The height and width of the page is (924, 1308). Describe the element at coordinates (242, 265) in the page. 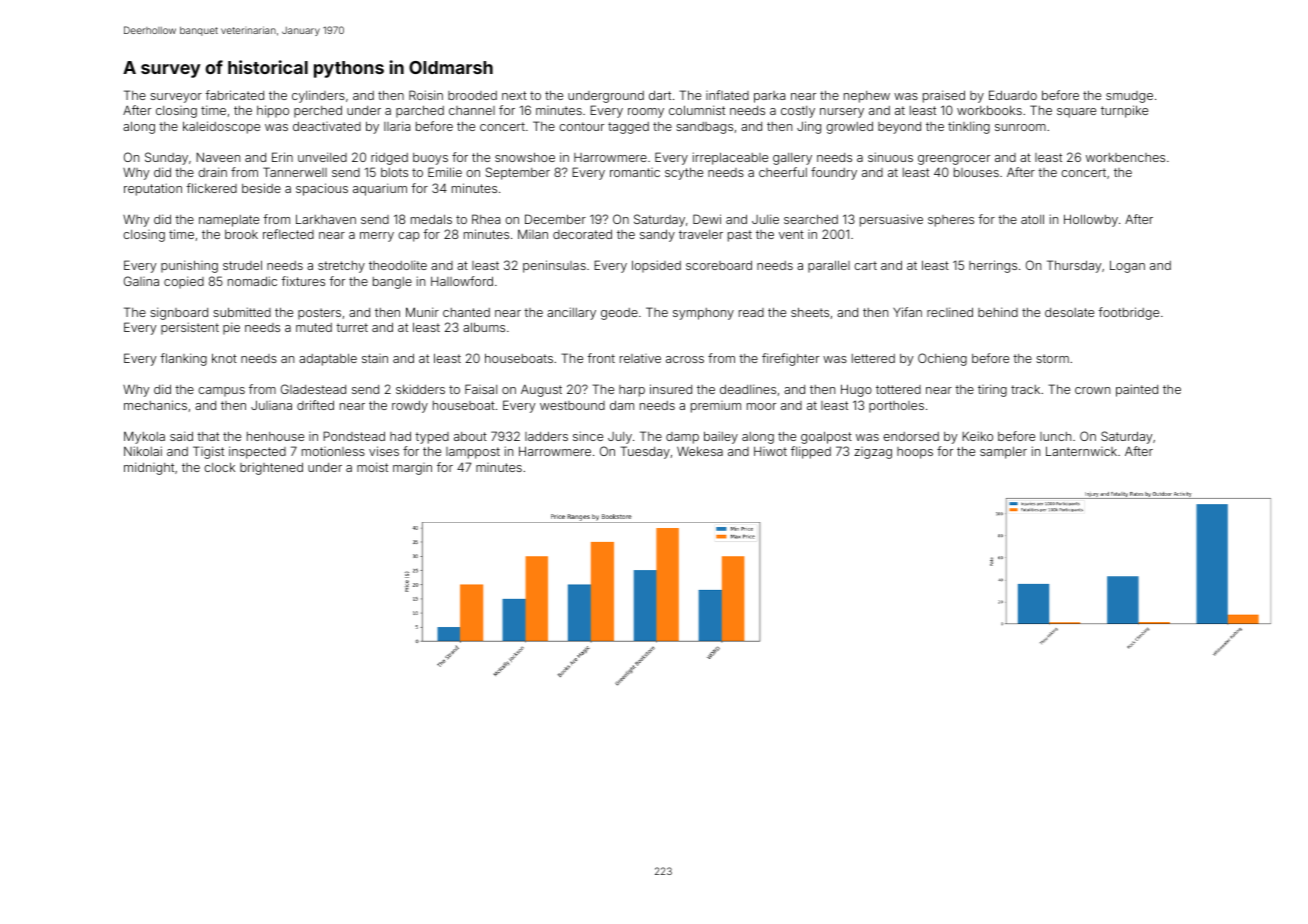

I see `strudel` at that location.
